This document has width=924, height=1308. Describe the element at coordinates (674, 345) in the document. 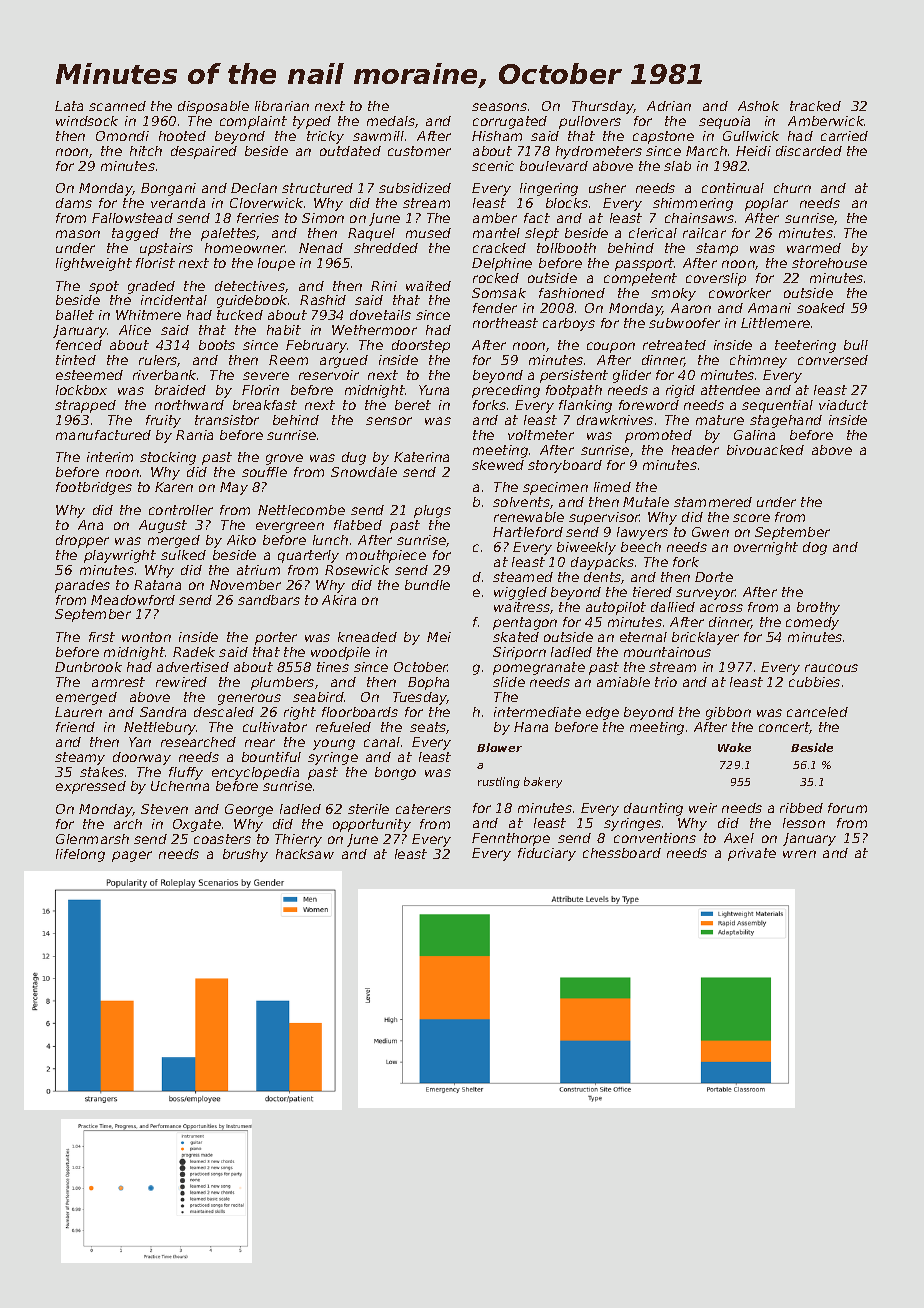

I see `retreated` at that location.
